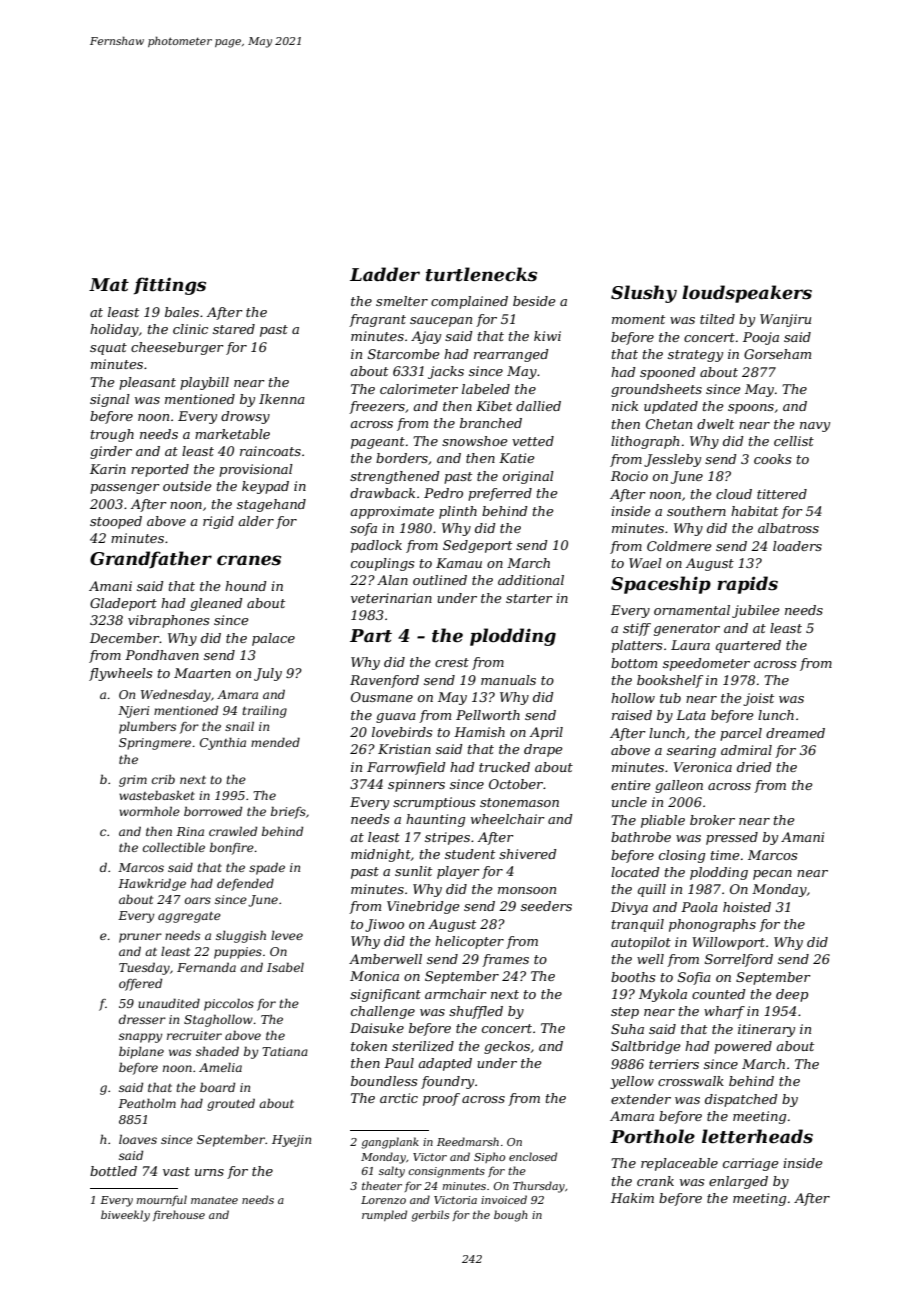  What do you see at coordinates (116, 522) in the page?
I see `stooped` at bounding box center [116, 522].
